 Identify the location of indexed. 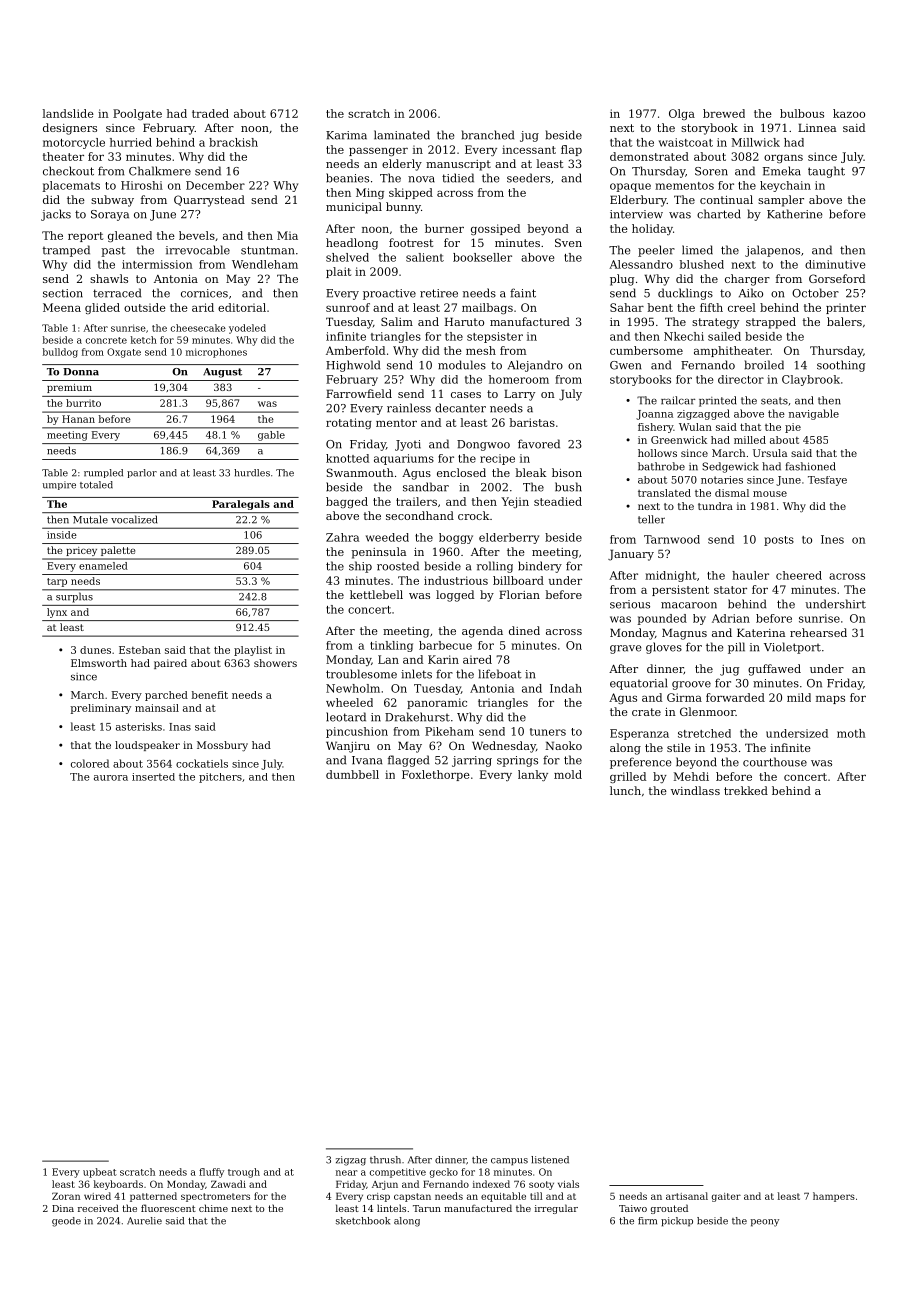
(491, 1184).
